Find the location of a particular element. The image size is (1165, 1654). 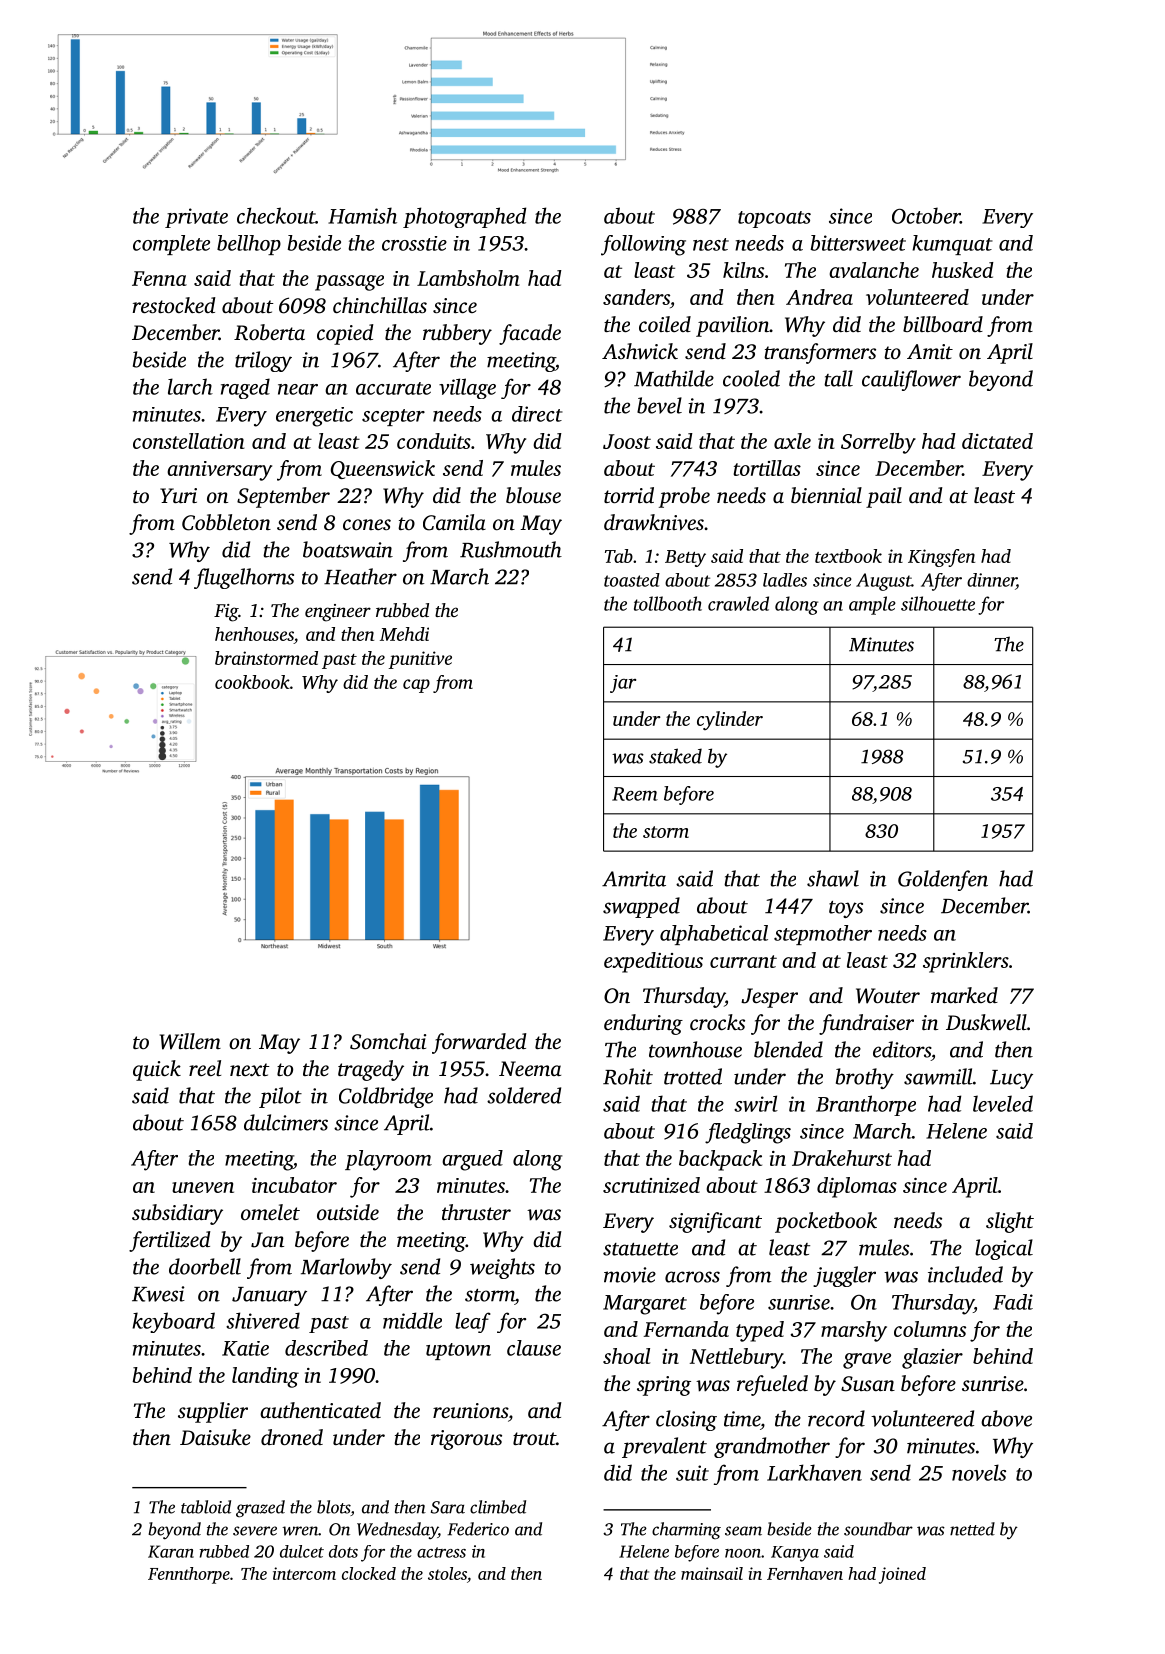

swapped is located at coordinates (641, 907).
